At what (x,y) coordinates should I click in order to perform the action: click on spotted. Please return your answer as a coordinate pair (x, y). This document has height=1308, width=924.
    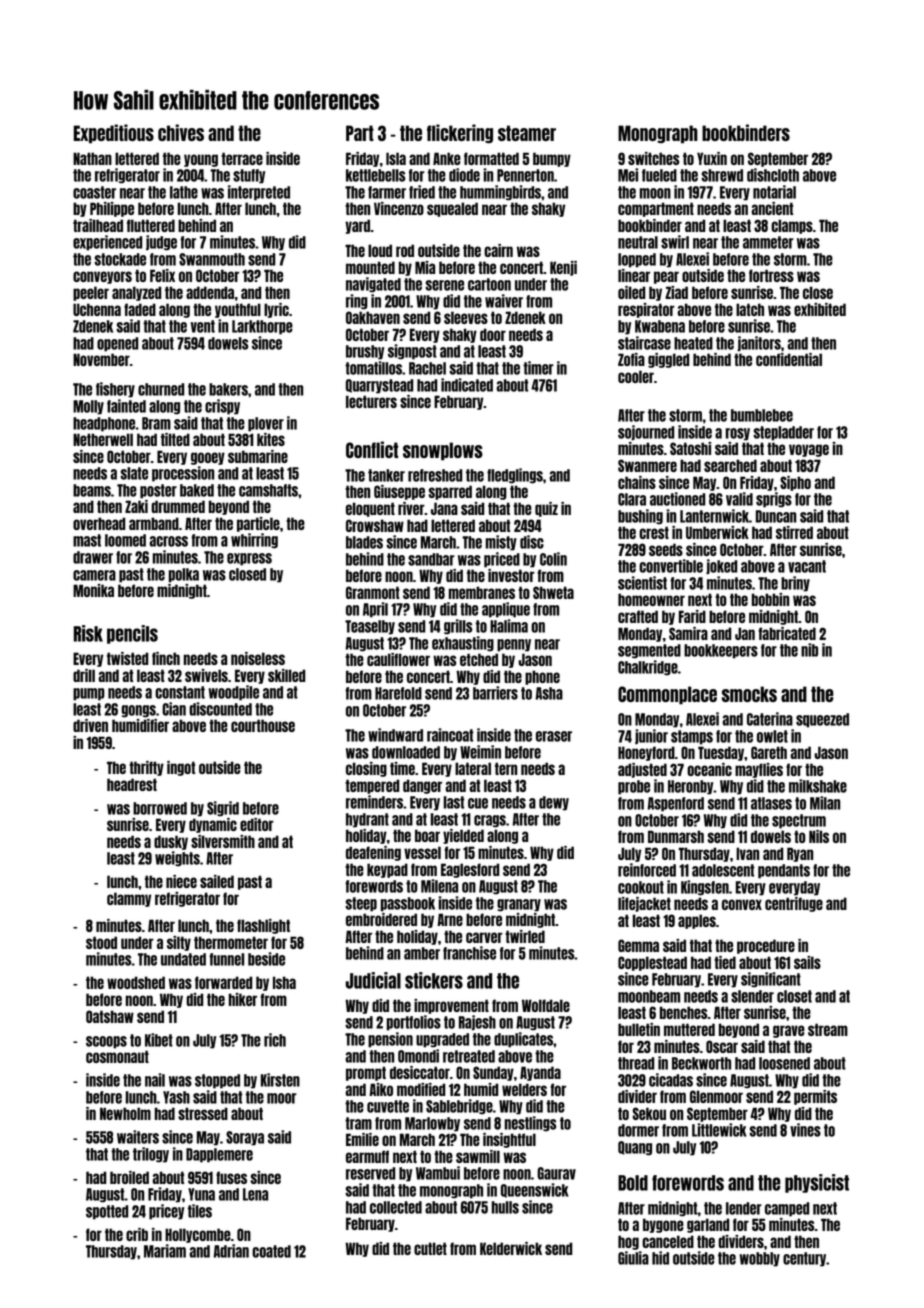
    Looking at the image, I should click on (107, 1212).
